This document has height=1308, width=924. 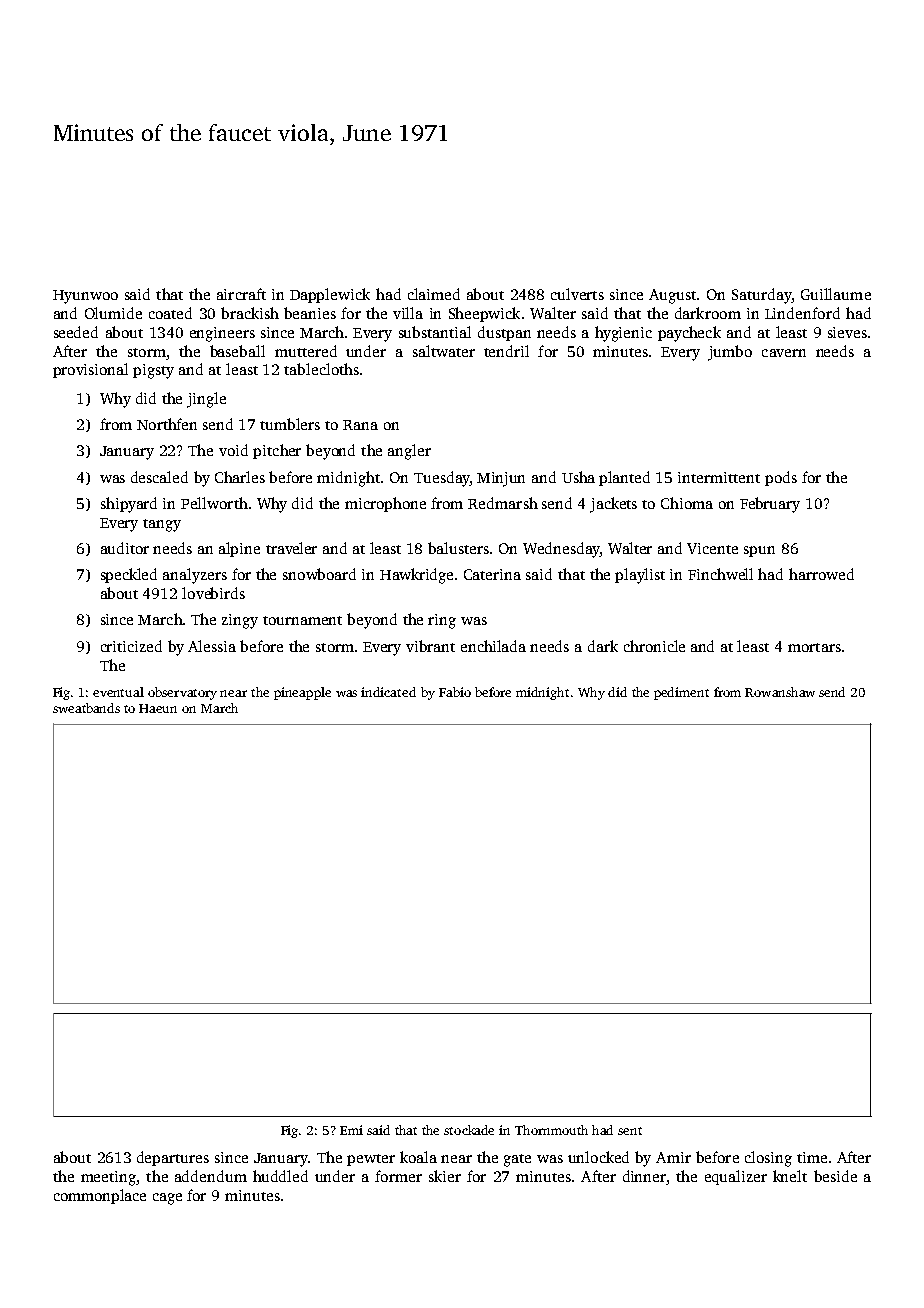 What do you see at coordinates (644, 1176) in the document?
I see `dinner` at bounding box center [644, 1176].
